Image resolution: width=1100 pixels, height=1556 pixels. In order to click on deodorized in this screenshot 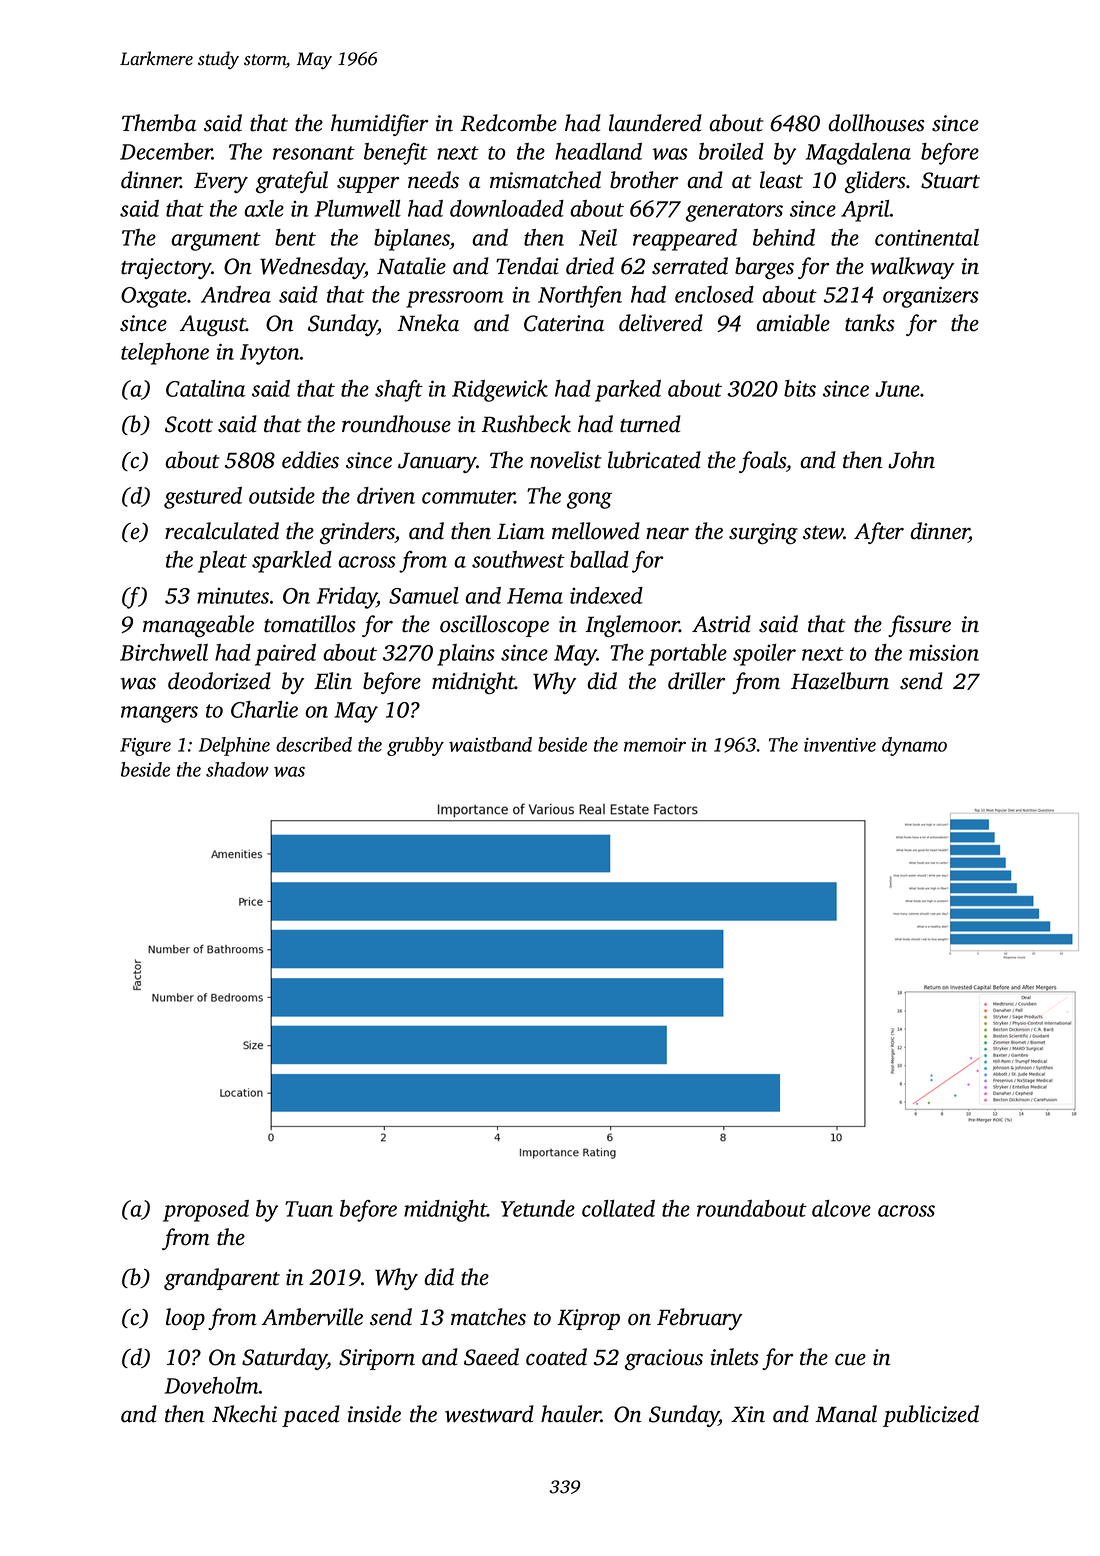, I will do `click(219, 681)`.
